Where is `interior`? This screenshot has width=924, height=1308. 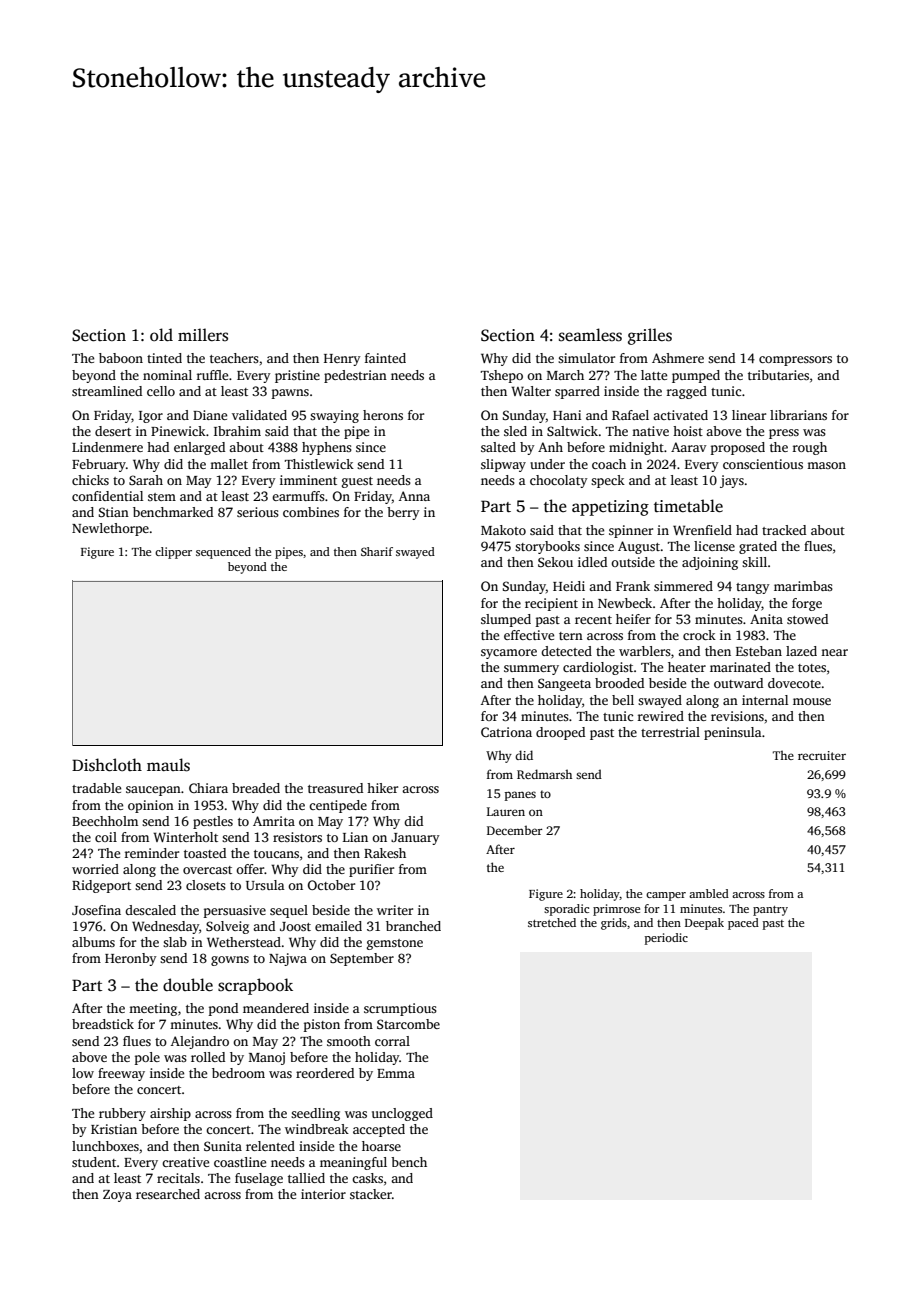
interior is located at coordinates (323, 1194).
